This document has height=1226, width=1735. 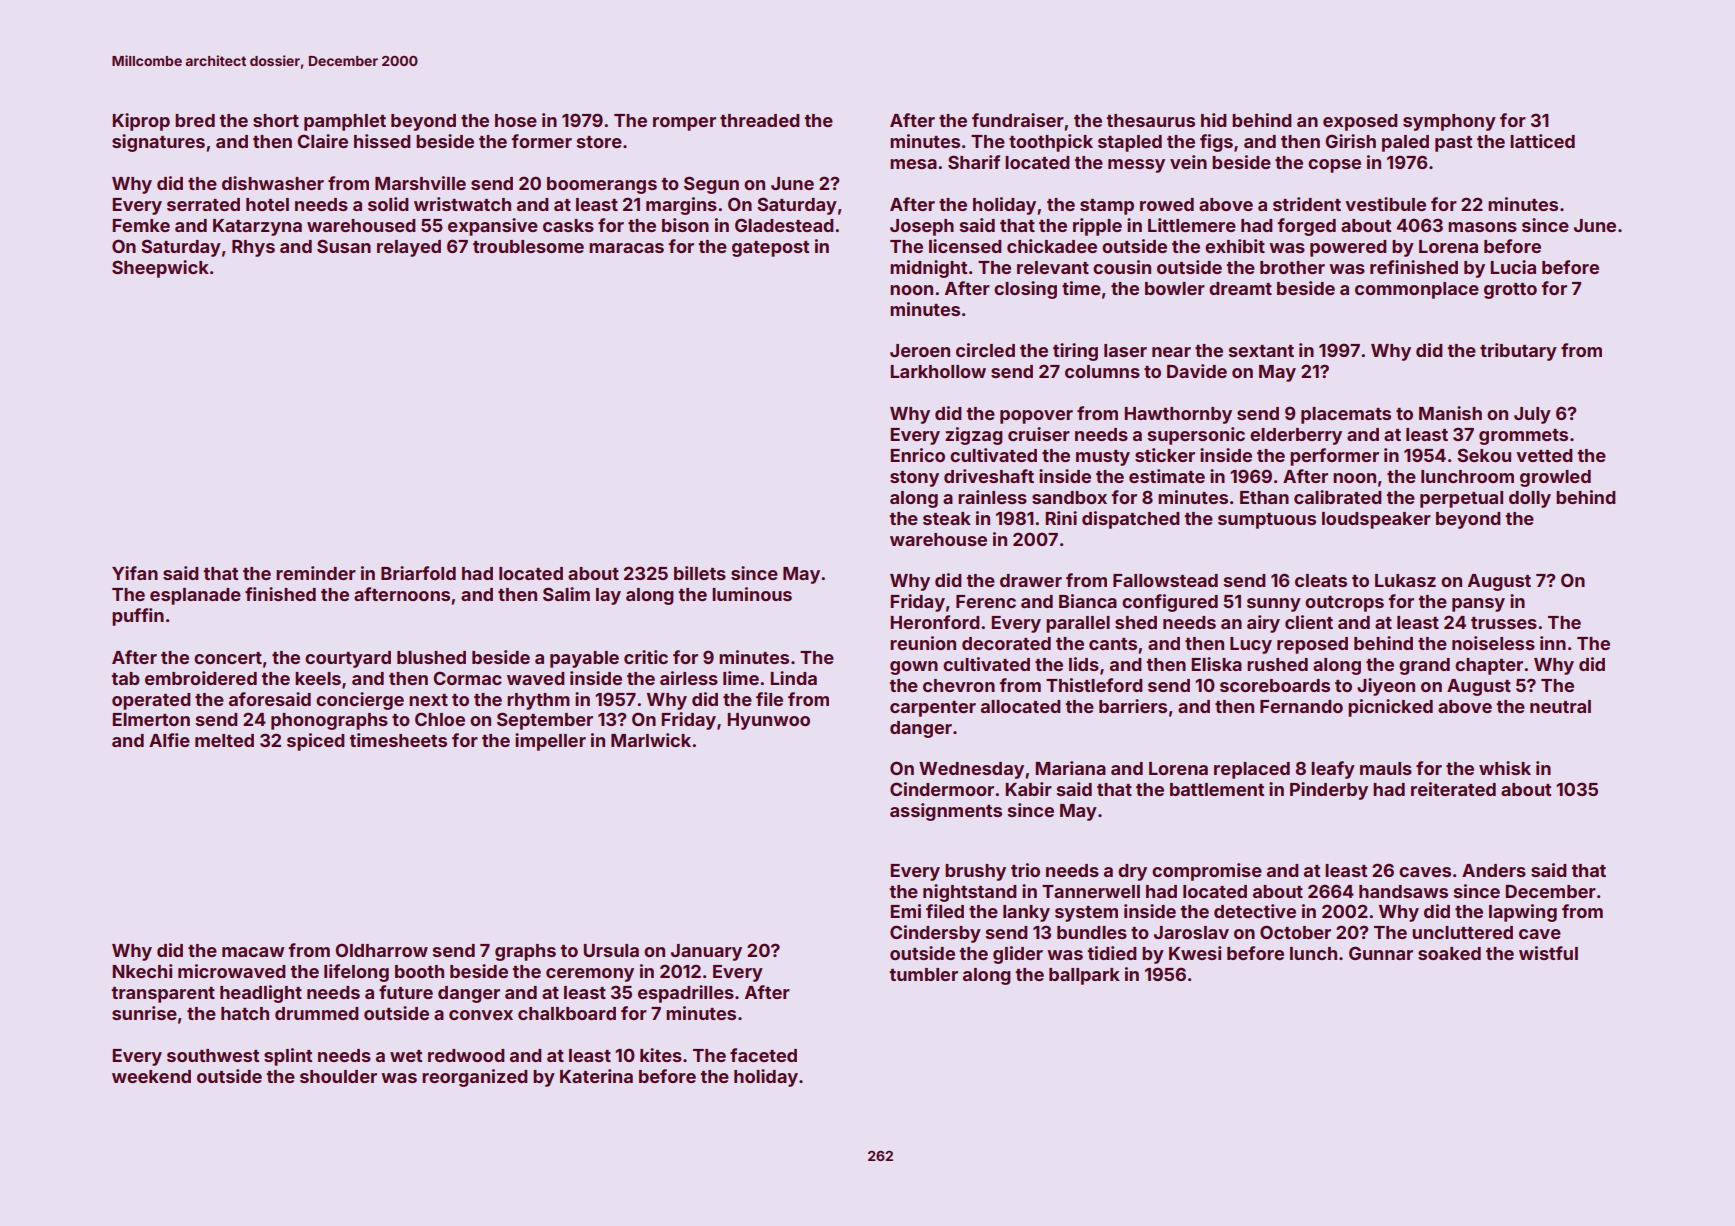 What do you see at coordinates (316, 573) in the document?
I see `reminder` at bounding box center [316, 573].
